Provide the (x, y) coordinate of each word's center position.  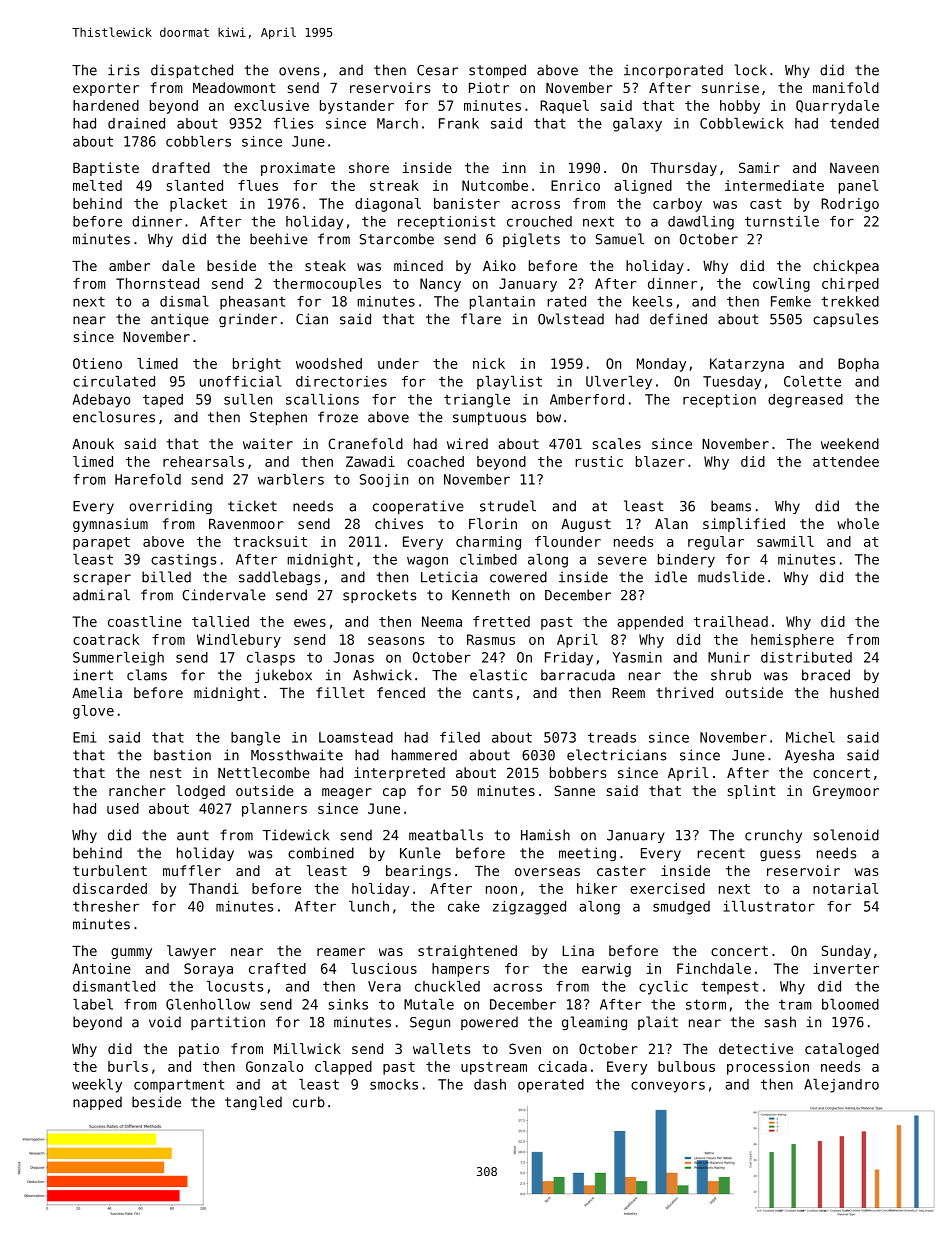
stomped (497, 71)
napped (97, 1103)
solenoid (846, 835)
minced (418, 265)
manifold (846, 87)
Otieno (97, 363)
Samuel (620, 239)
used (123, 808)
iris (123, 70)
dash (490, 1084)
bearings (418, 872)
